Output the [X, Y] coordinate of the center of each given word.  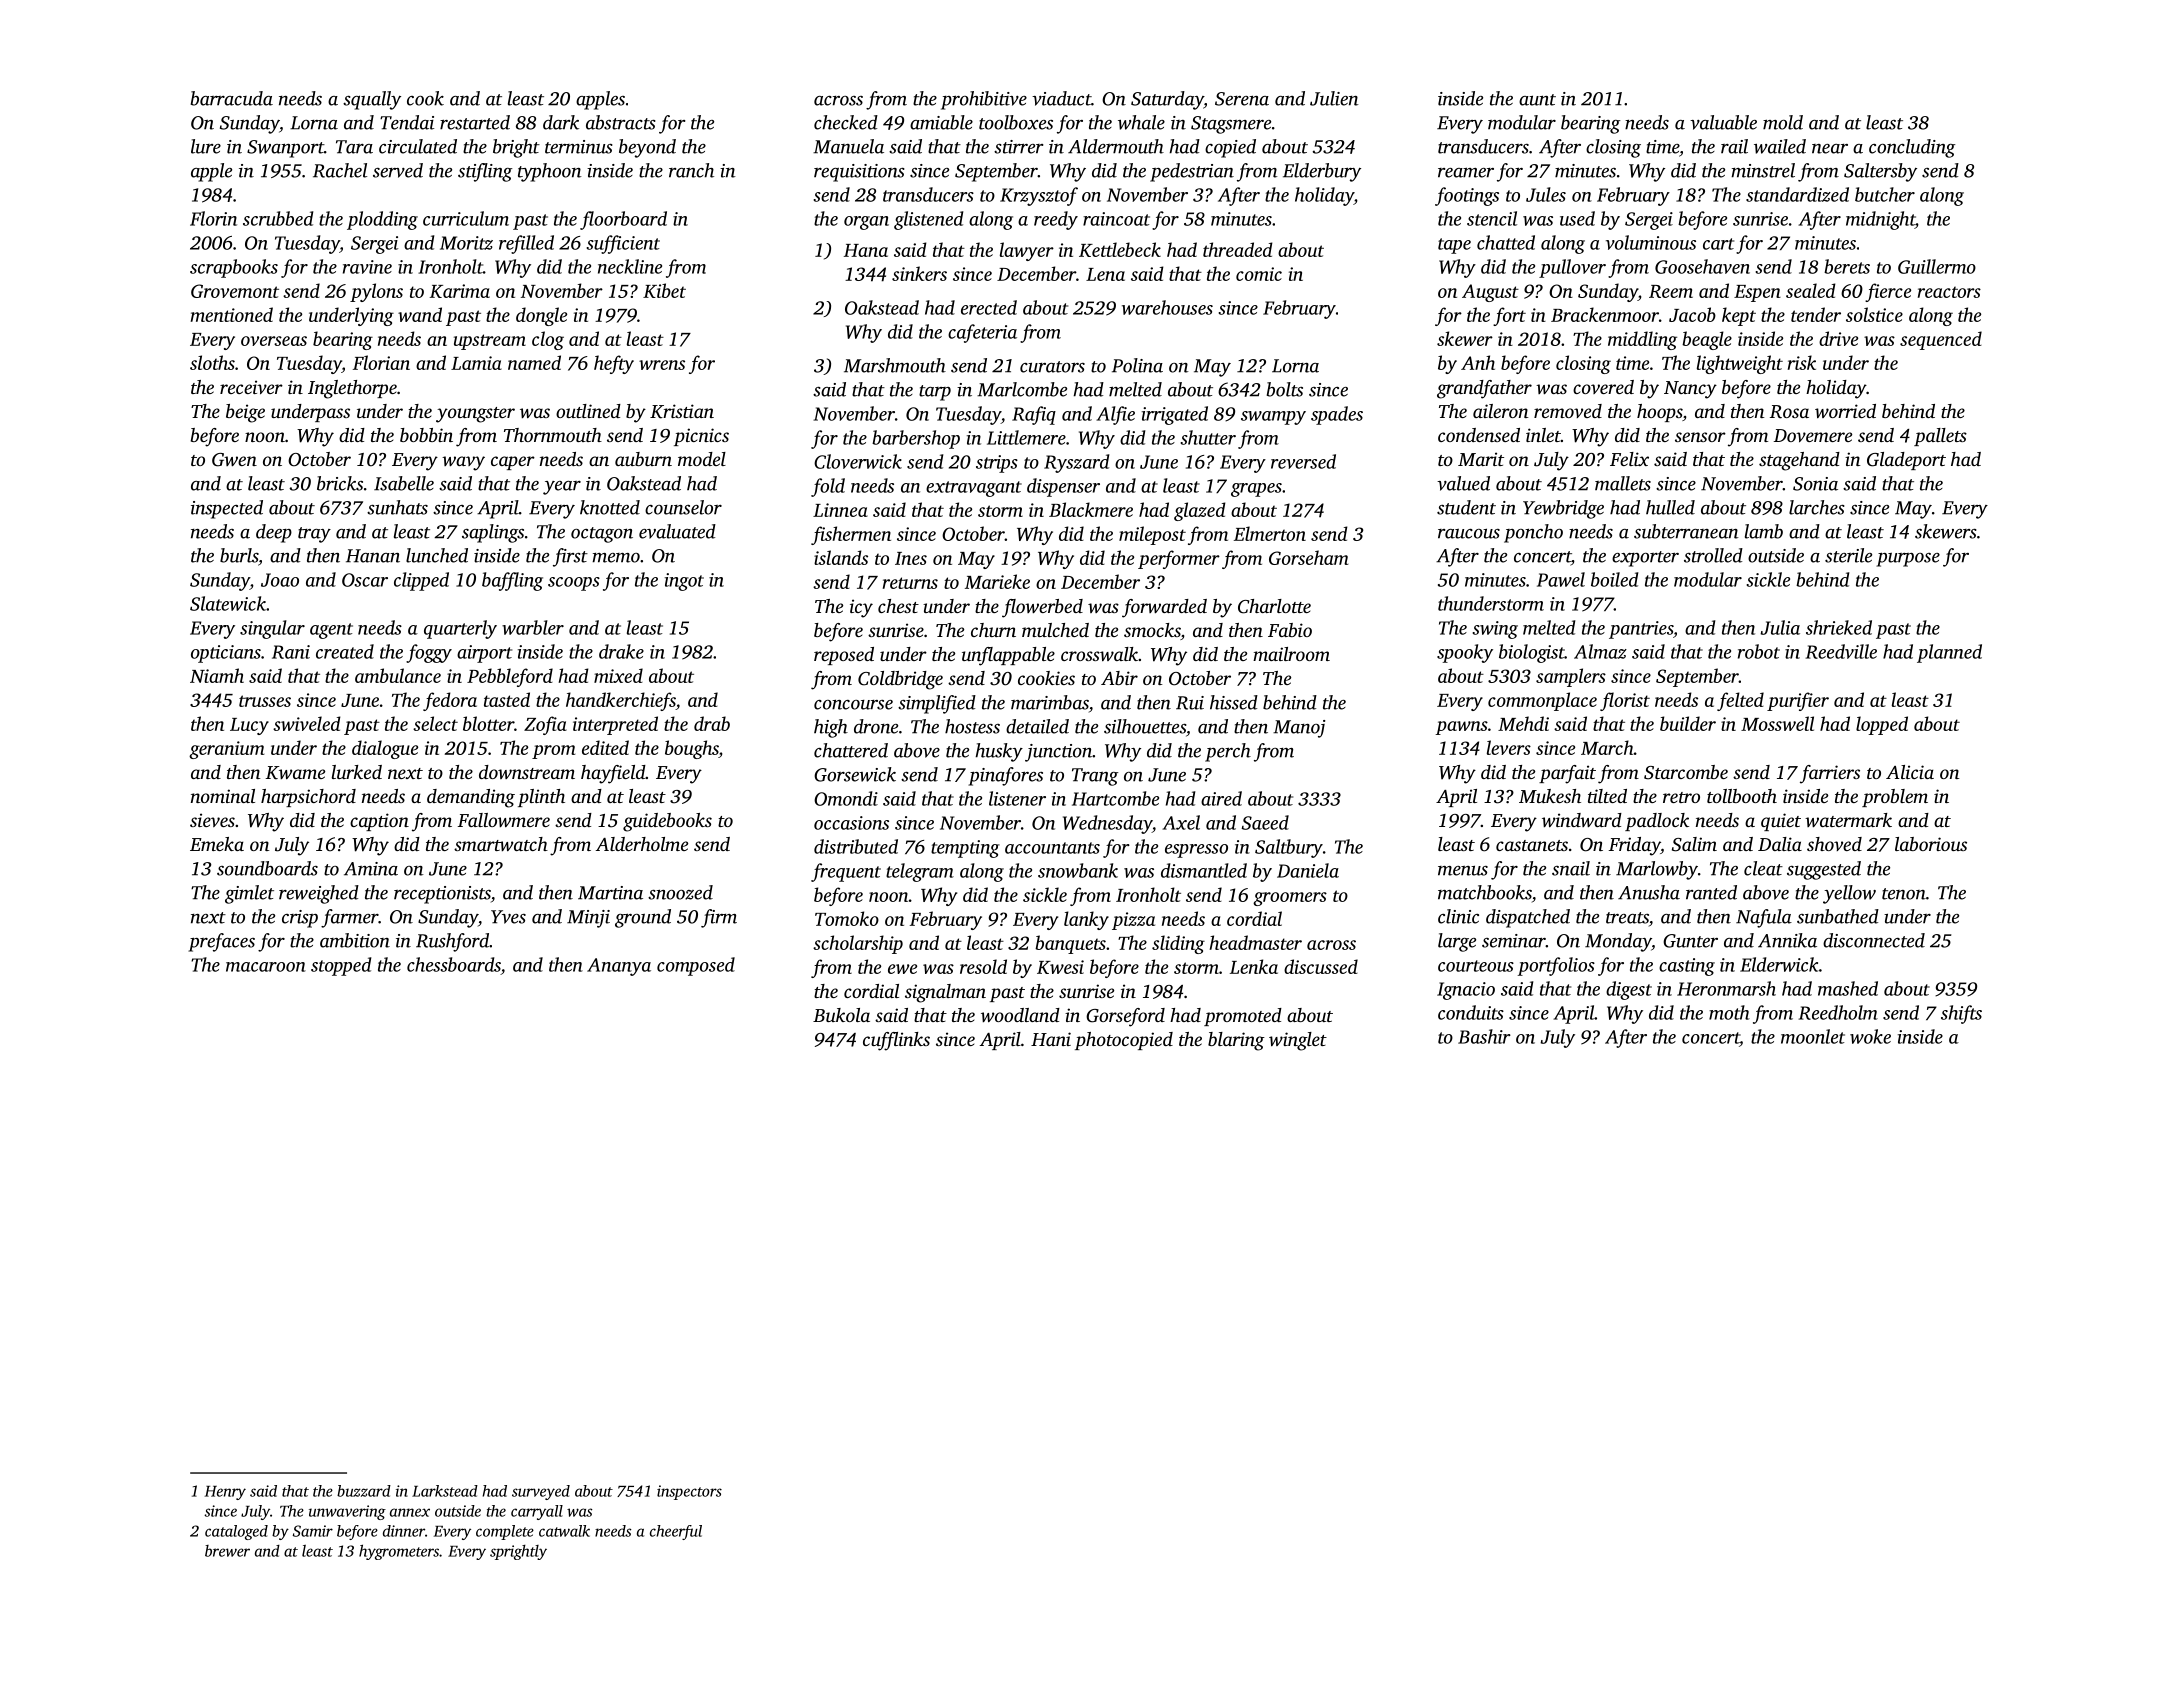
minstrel [1763, 170]
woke [1870, 1036]
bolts [1285, 389]
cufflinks [896, 1041]
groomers [1290, 899]
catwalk [564, 1531]
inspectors [689, 1492]
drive [1838, 338]
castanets [1532, 845]
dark [561, 122]
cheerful [676, 1532]
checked [846, 122]
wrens [662, 365]
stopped [341, 966]
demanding [471, 798]
